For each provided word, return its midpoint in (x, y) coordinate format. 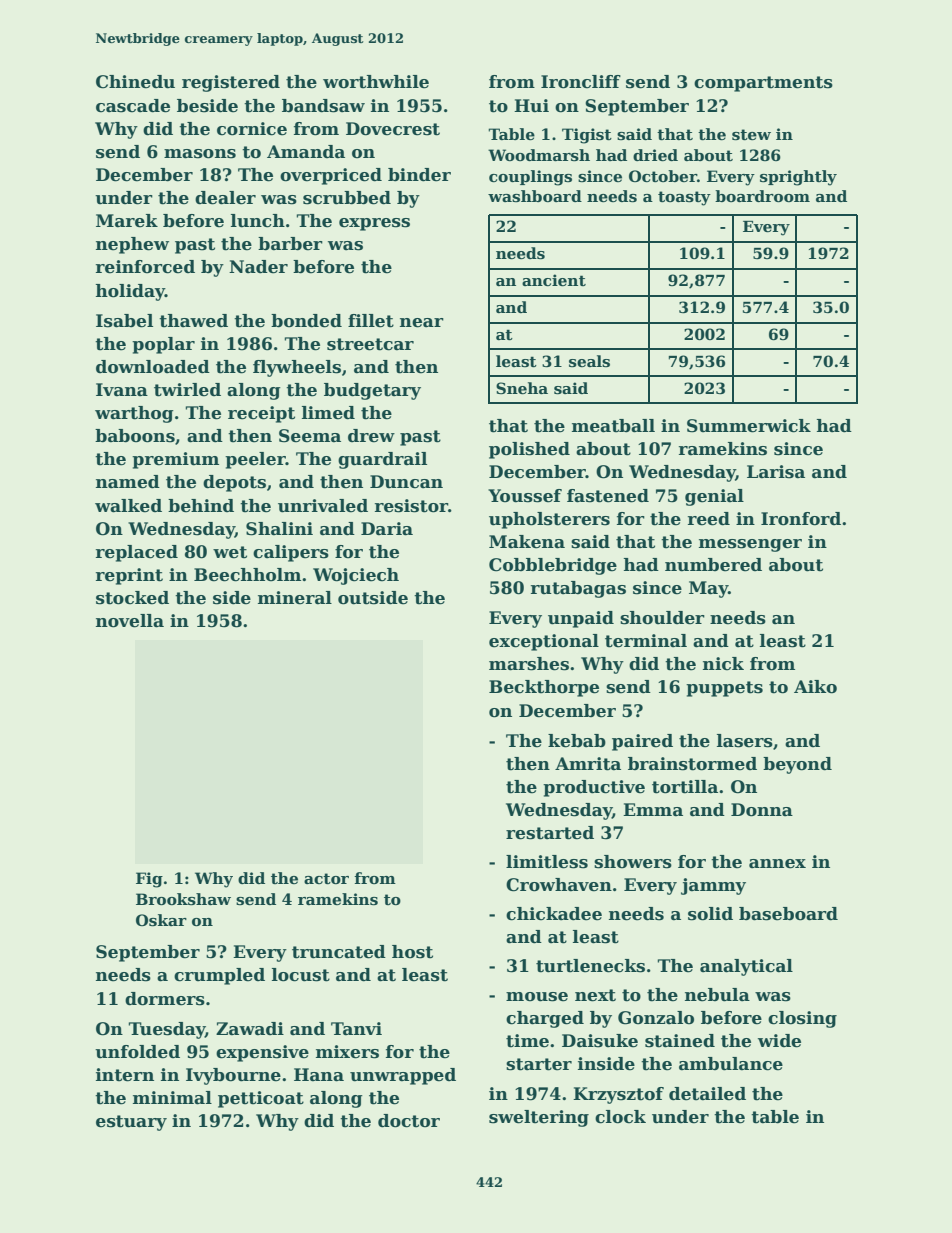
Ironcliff (581, 82)
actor (326, 878)
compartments (763, 84)
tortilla (685, 787)
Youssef (525, 496)
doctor (409, 1121)
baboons (135, 436)
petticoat (261, 1099)
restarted (550, 833)
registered (231, 83)
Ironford (801, 519)
